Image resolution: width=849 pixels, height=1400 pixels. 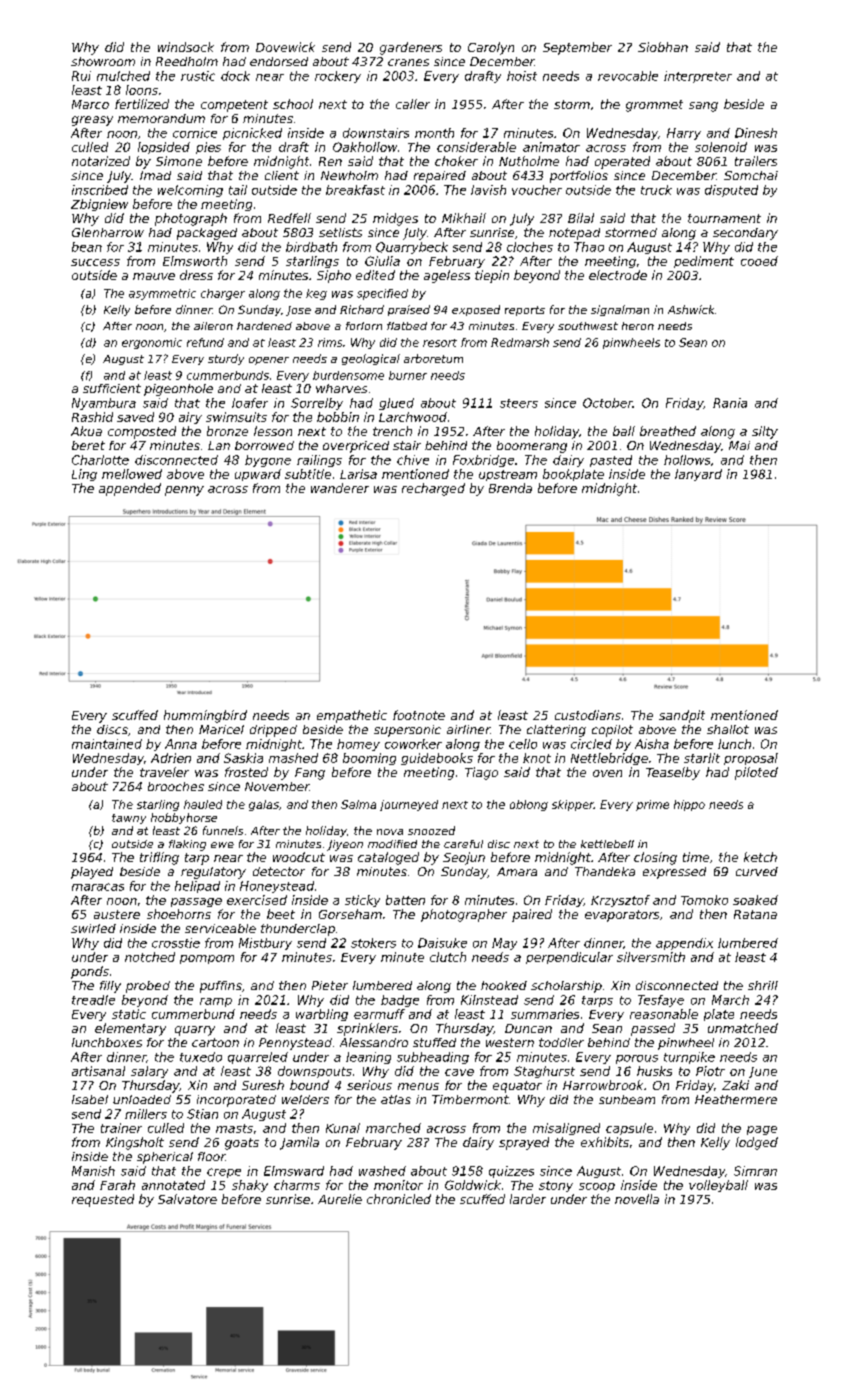 What do you see at coordinates (98, 1071) in the screenshot?
I see `artisanal` at bounding box center [98, 1071].
